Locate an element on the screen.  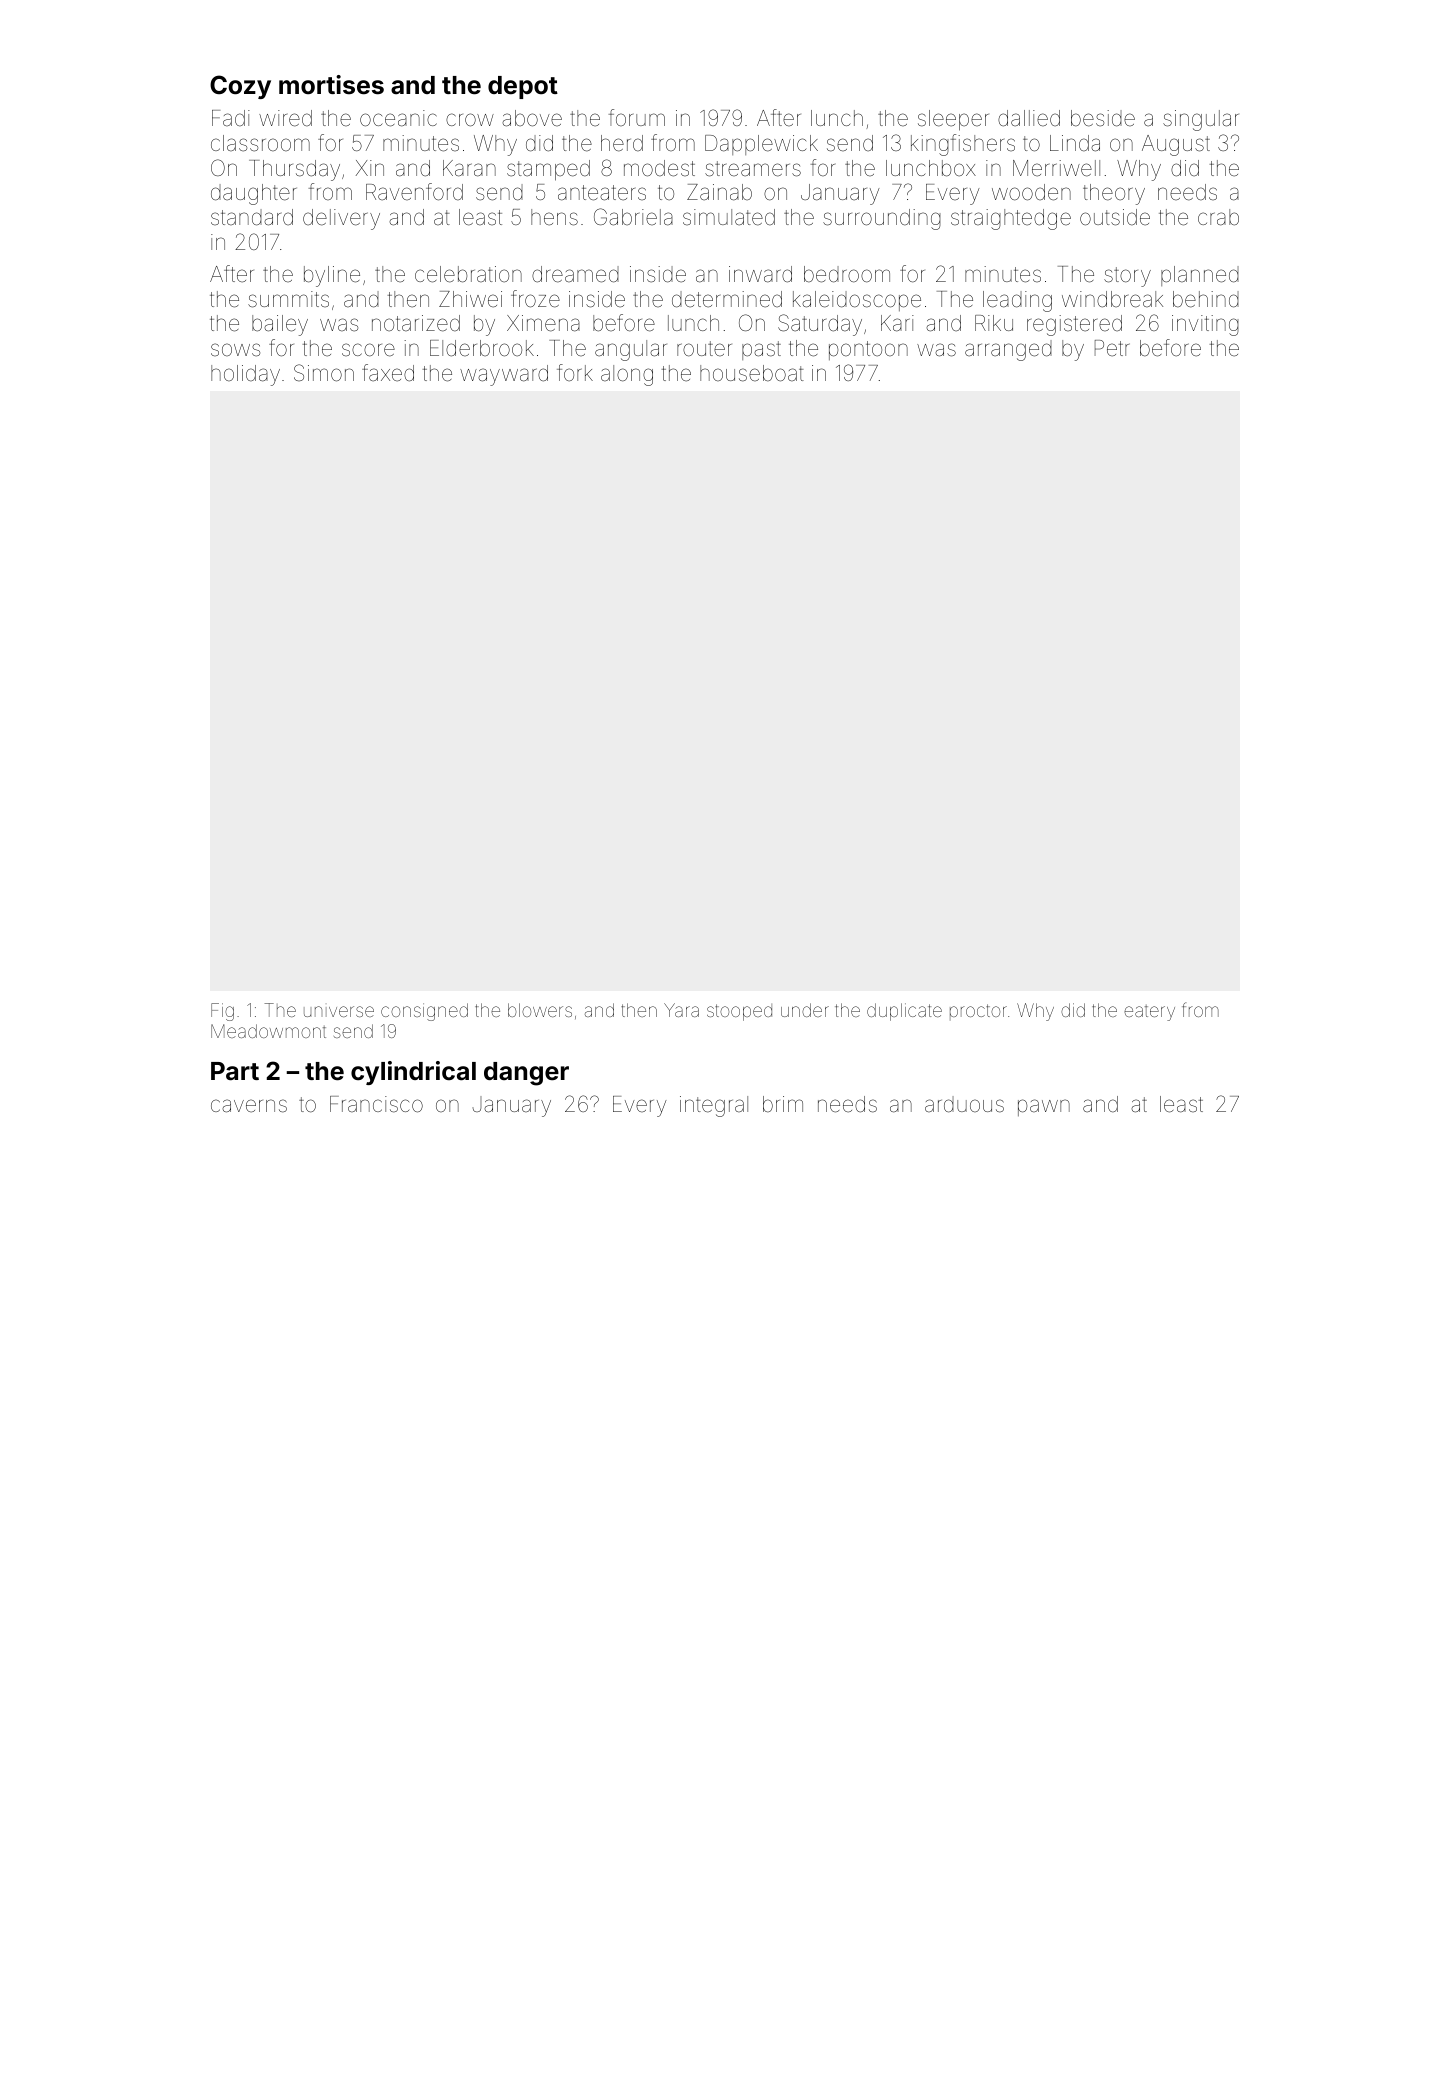
singular is located at coordinates (1201, 120).
